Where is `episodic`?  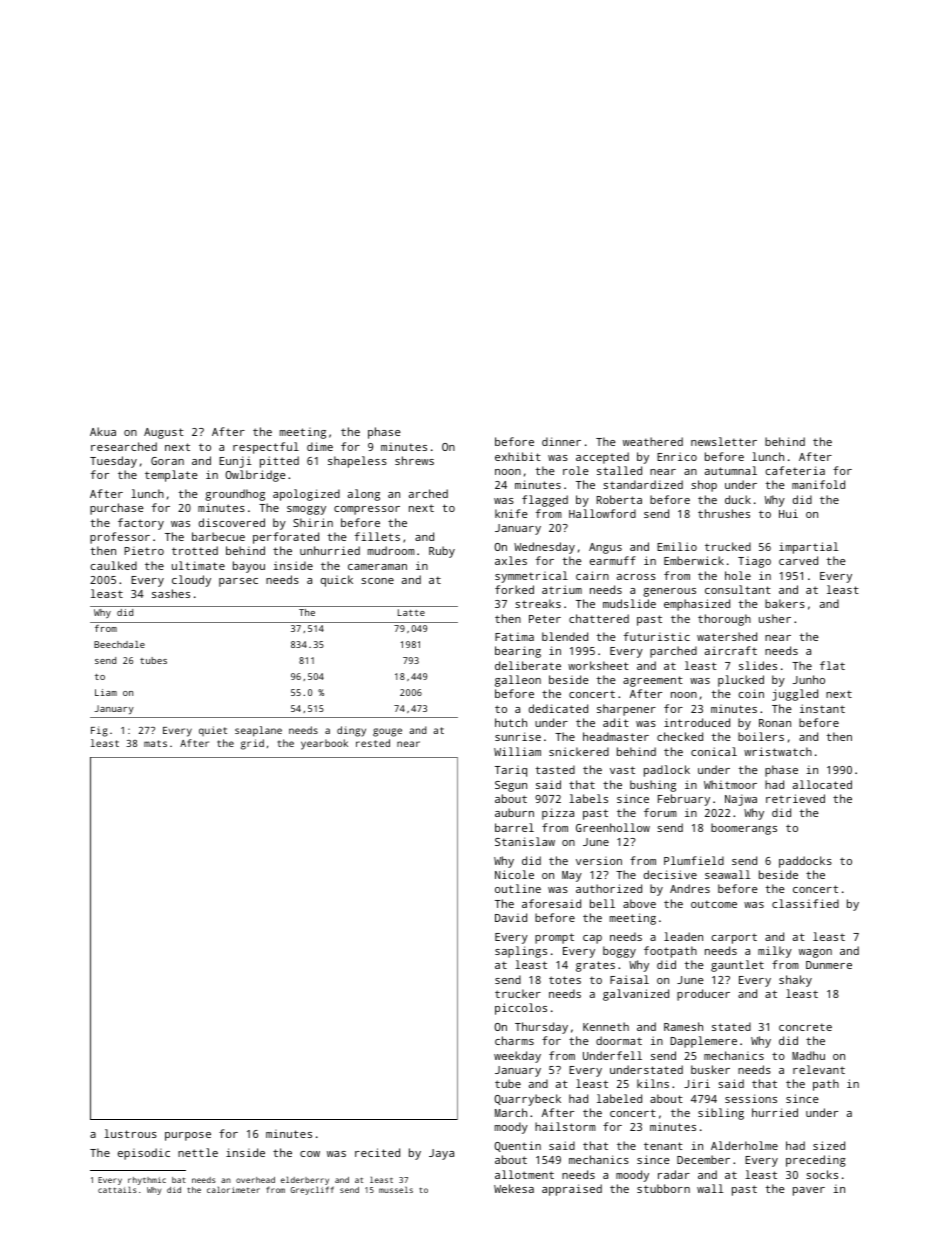 episodic is located at coordinates (144, 1154).
